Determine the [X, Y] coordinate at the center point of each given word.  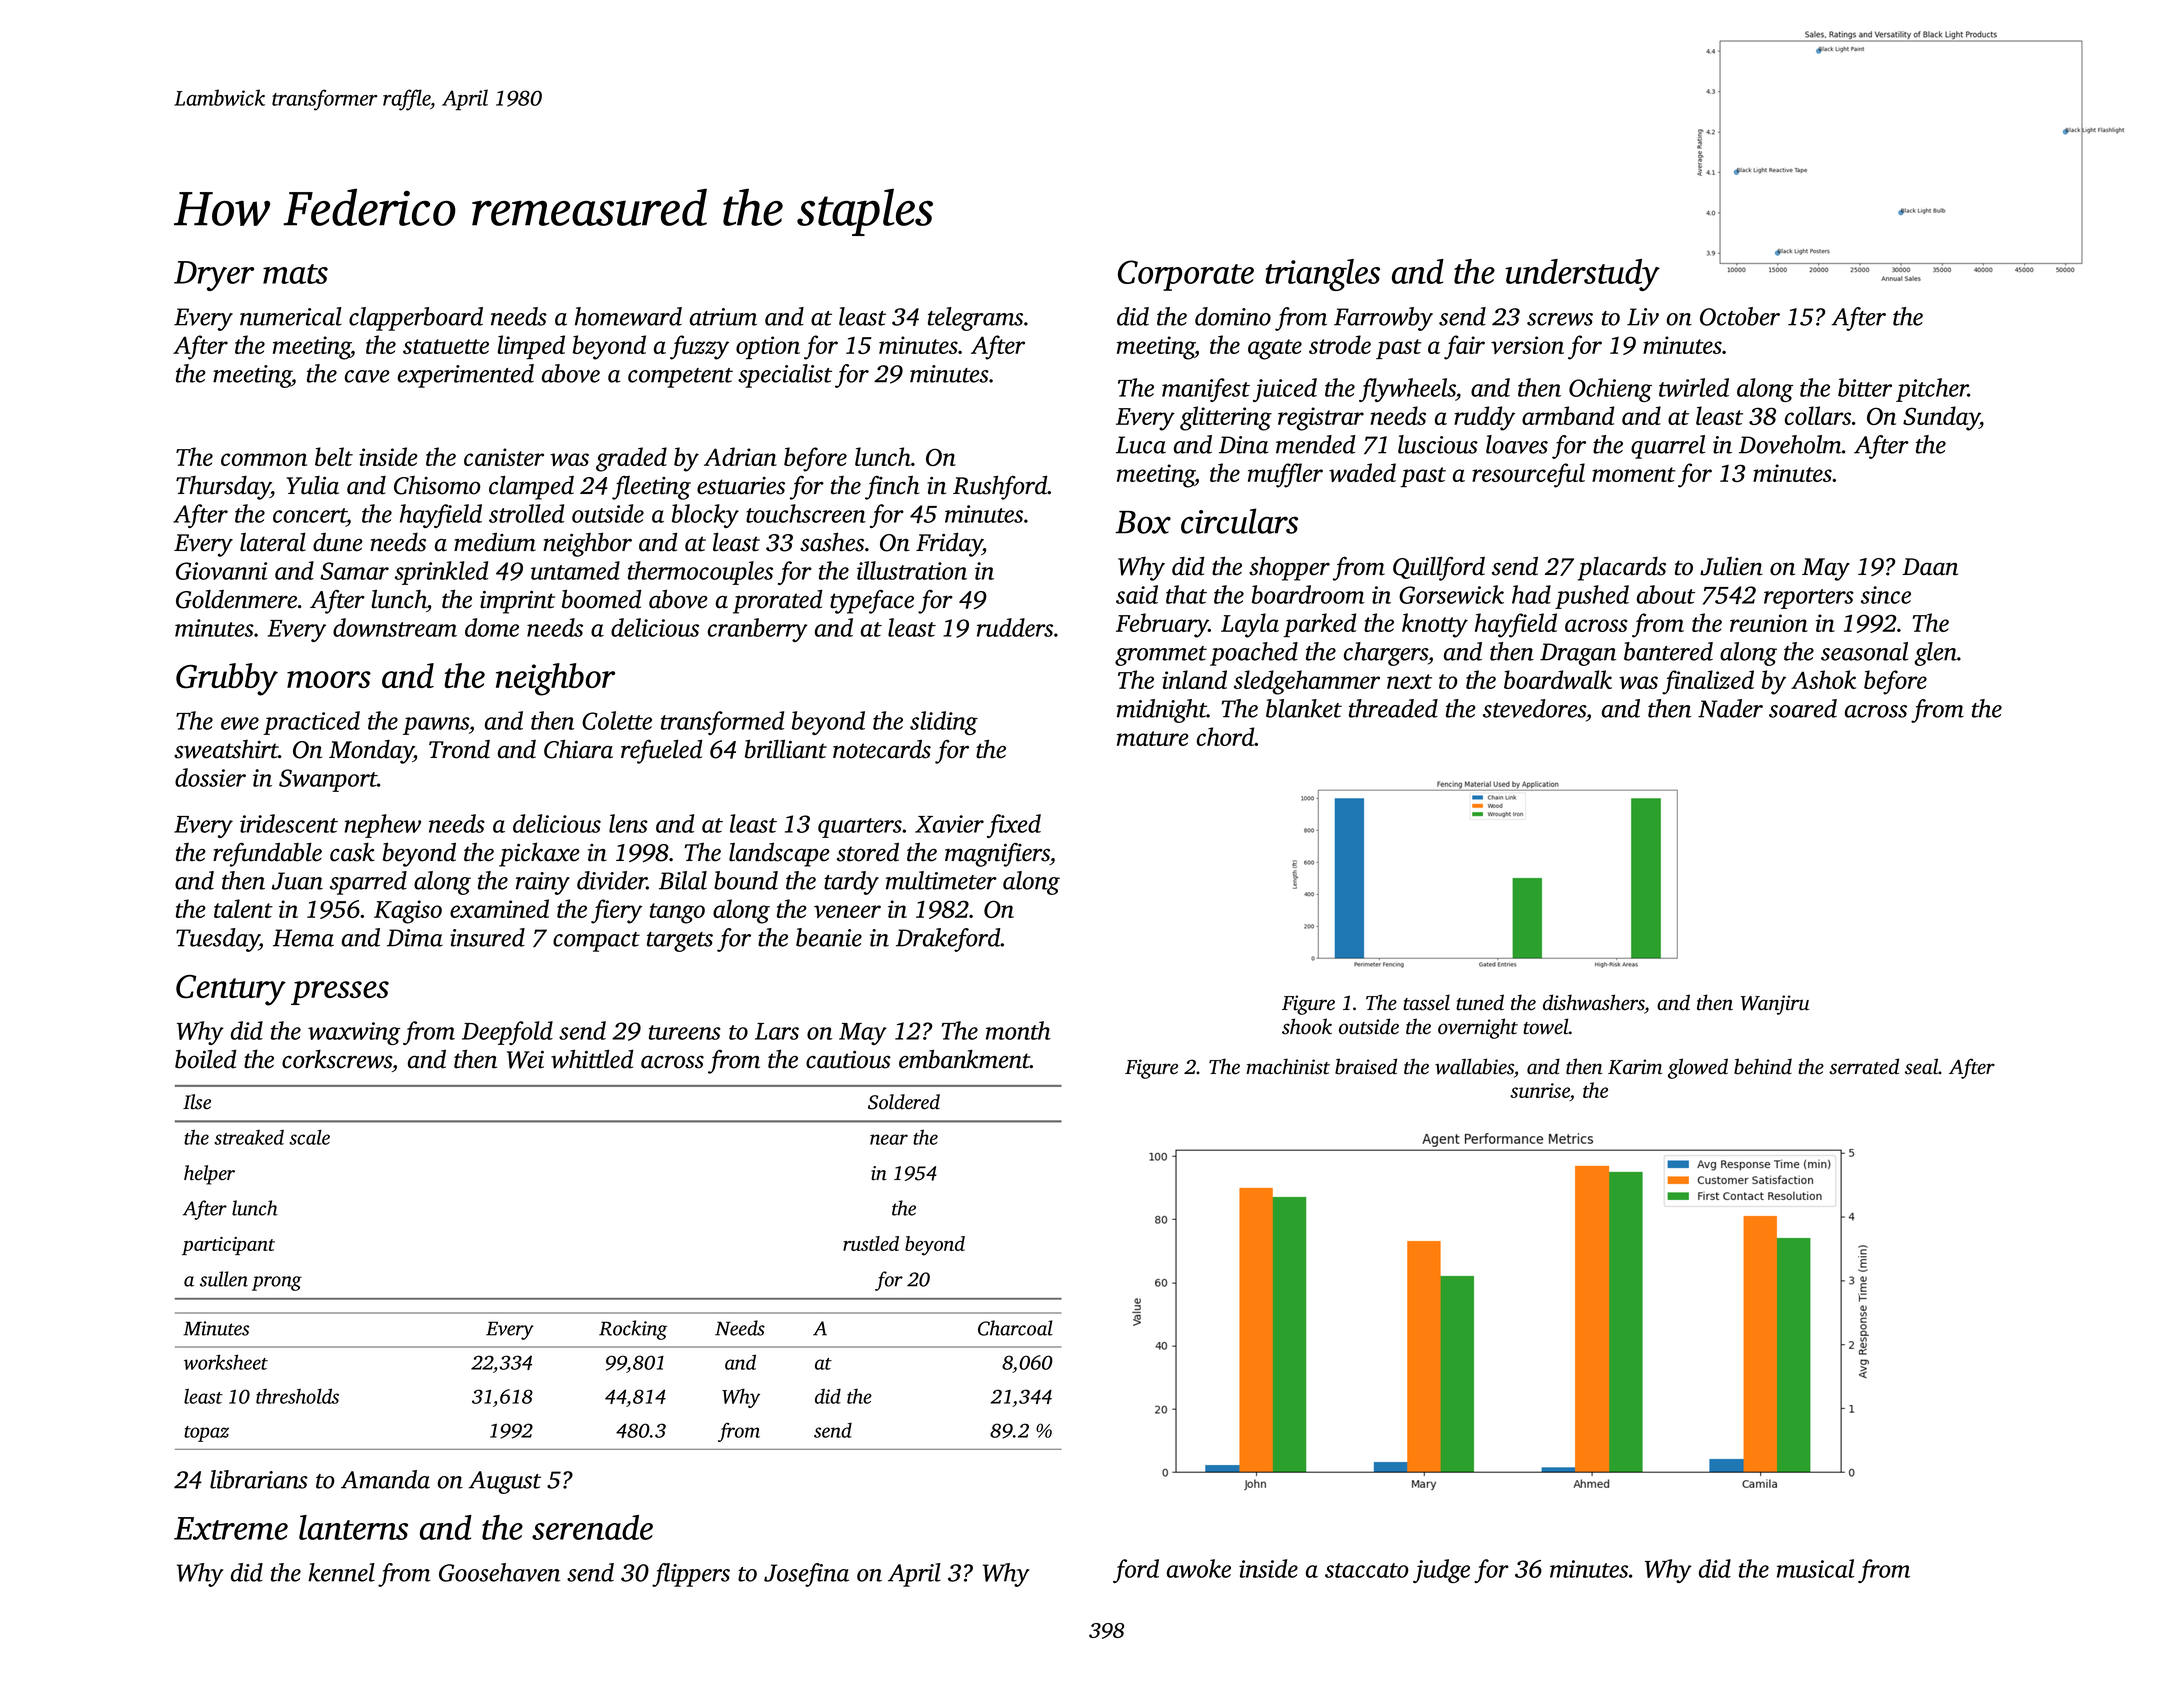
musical [1815, 1568]
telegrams [975, 319]
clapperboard [416, 319]
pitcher [1932, 390]
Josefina [806, 1575]
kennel [341, 1572]
